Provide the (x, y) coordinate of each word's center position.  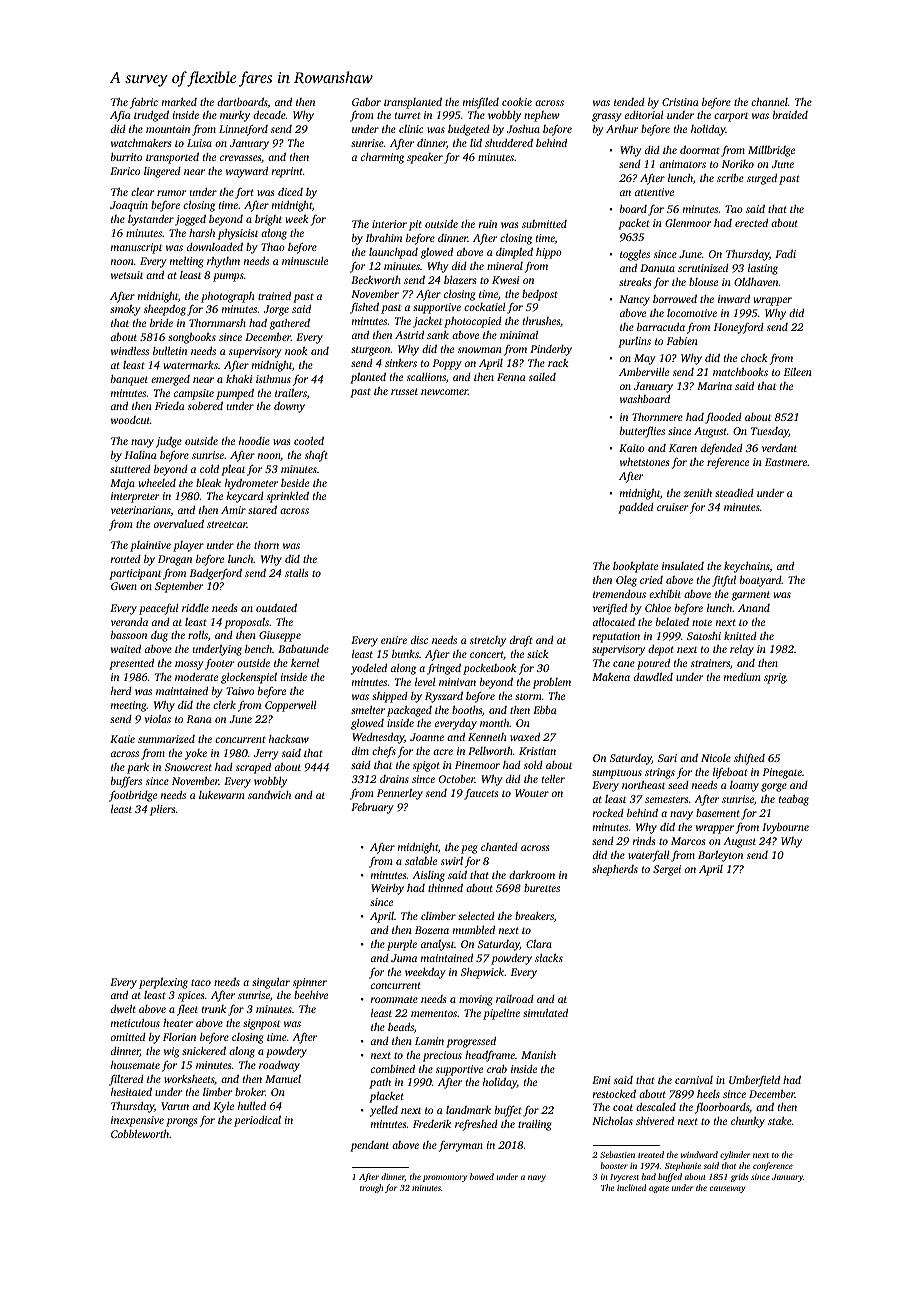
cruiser (672, 507)
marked (179, 101)
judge (169, 442)
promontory (445, 1178)
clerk (224, 704)
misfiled (481, 103)
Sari (667, 758)
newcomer (444, 392)
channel (769, 102)
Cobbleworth (140, 1133)
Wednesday (378, 738)
